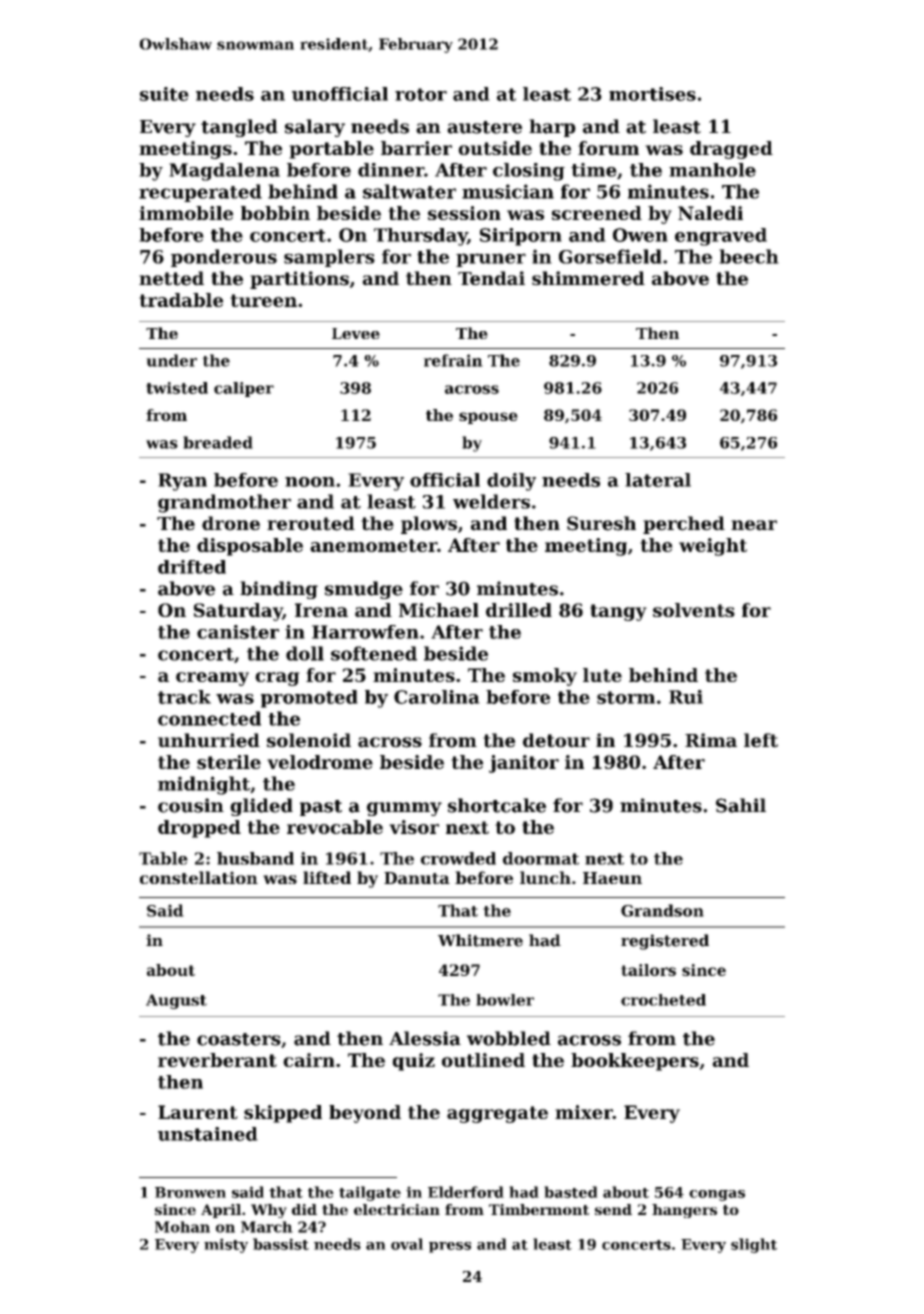 The image size is (924, 1314). Describe the element at coordinates (652, 94) in the screenshot. I see `mortises` at that location.
